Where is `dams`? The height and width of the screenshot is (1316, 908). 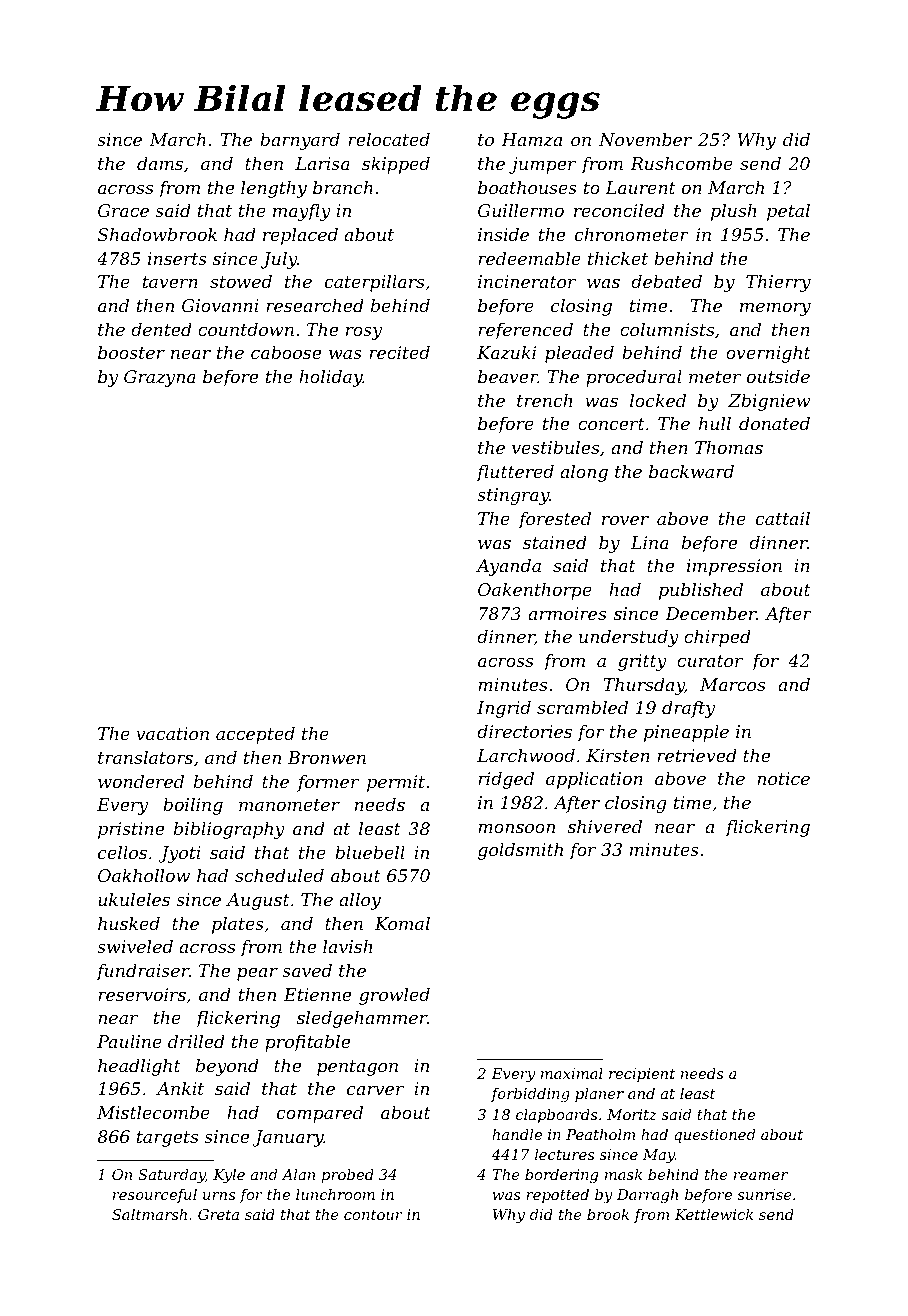 dams is located at coordinates (160, 163).
